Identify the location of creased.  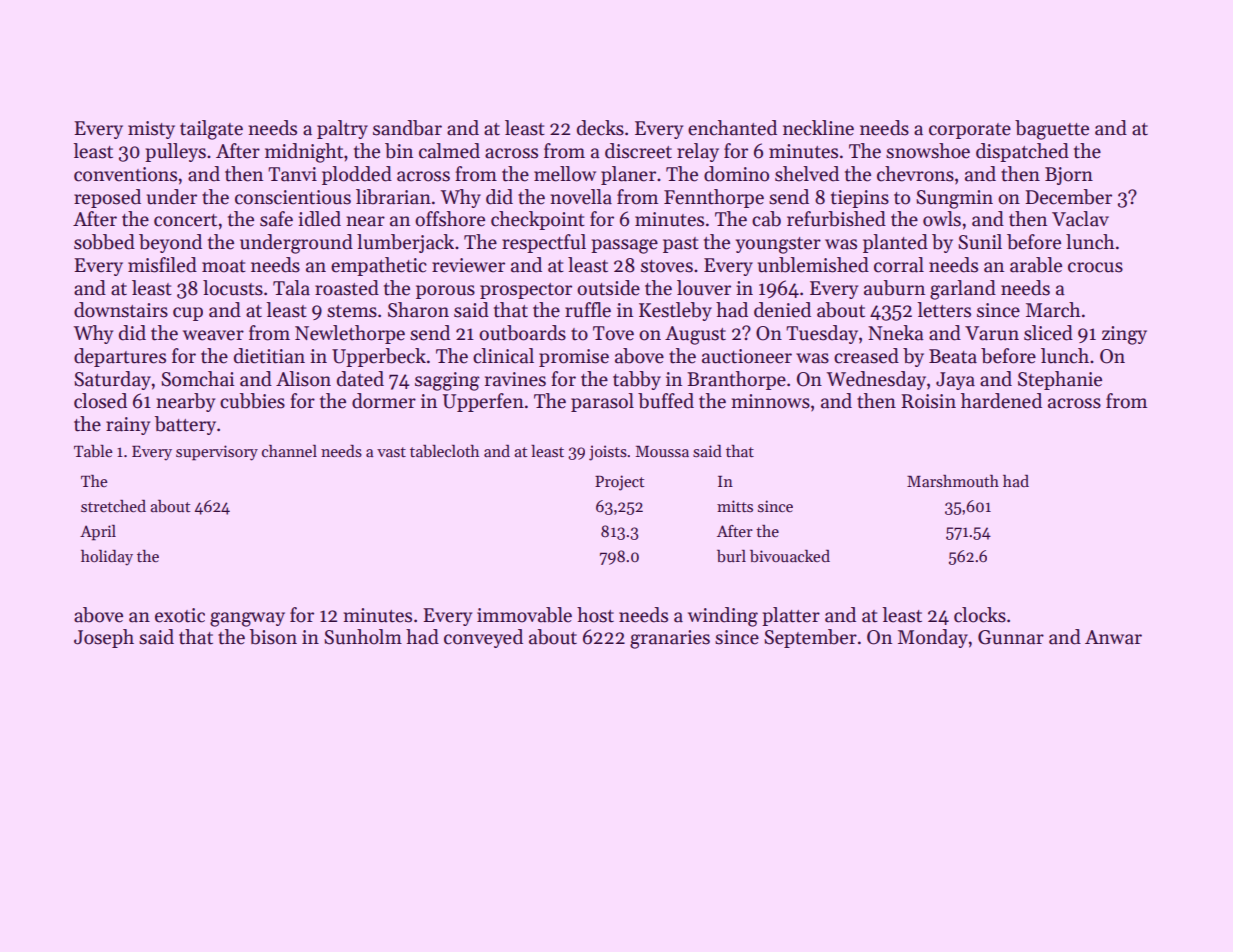
(866, 356).
